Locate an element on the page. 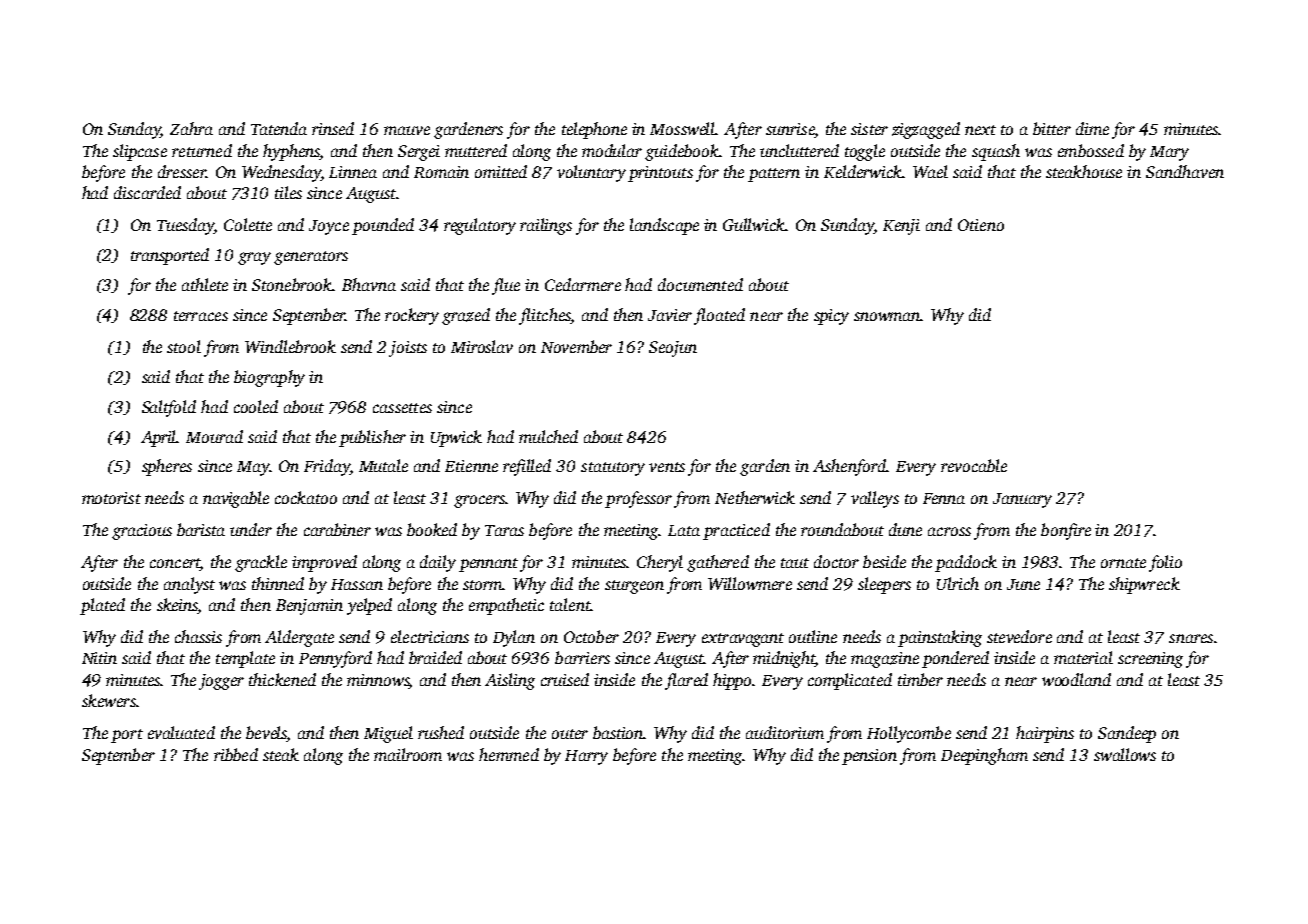 This document has width=1308, height=924. dime is located at coordinates (1092, 128).
